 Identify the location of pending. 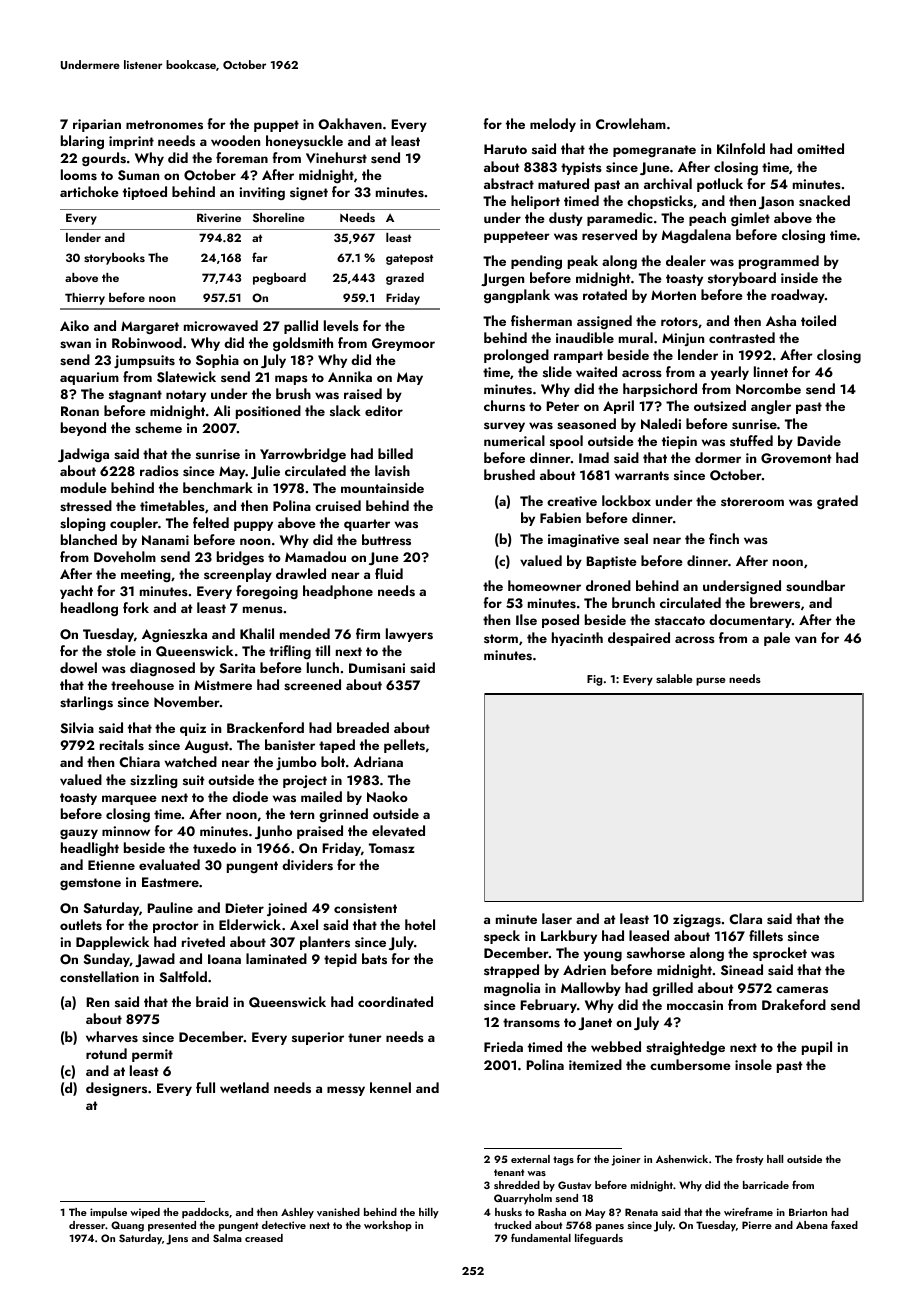
(536, 262).
